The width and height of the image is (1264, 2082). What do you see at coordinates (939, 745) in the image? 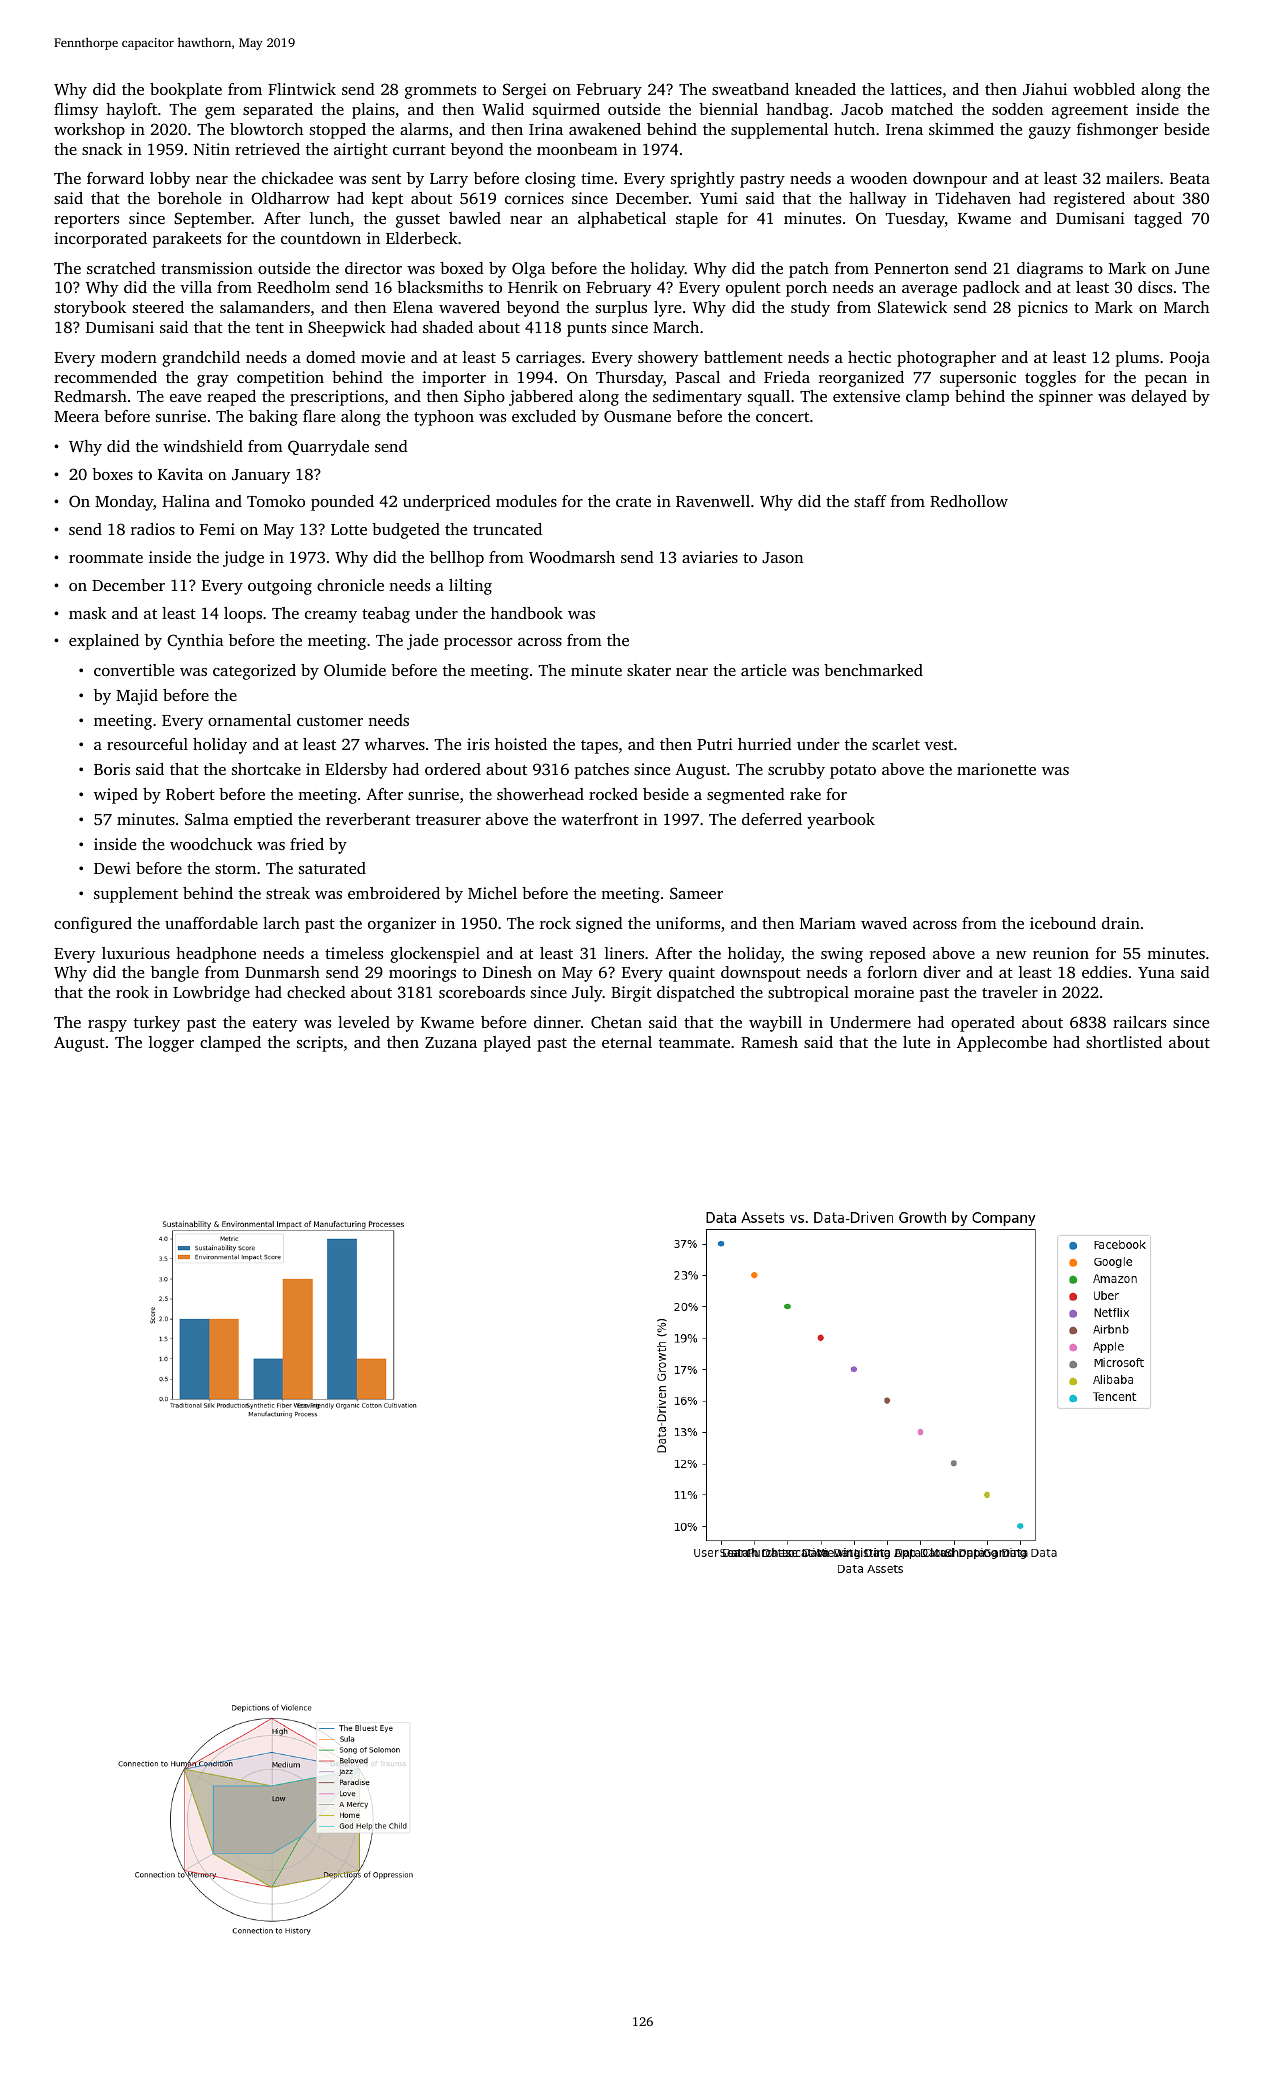
I see `vest` at bounding box center [939, 745].
